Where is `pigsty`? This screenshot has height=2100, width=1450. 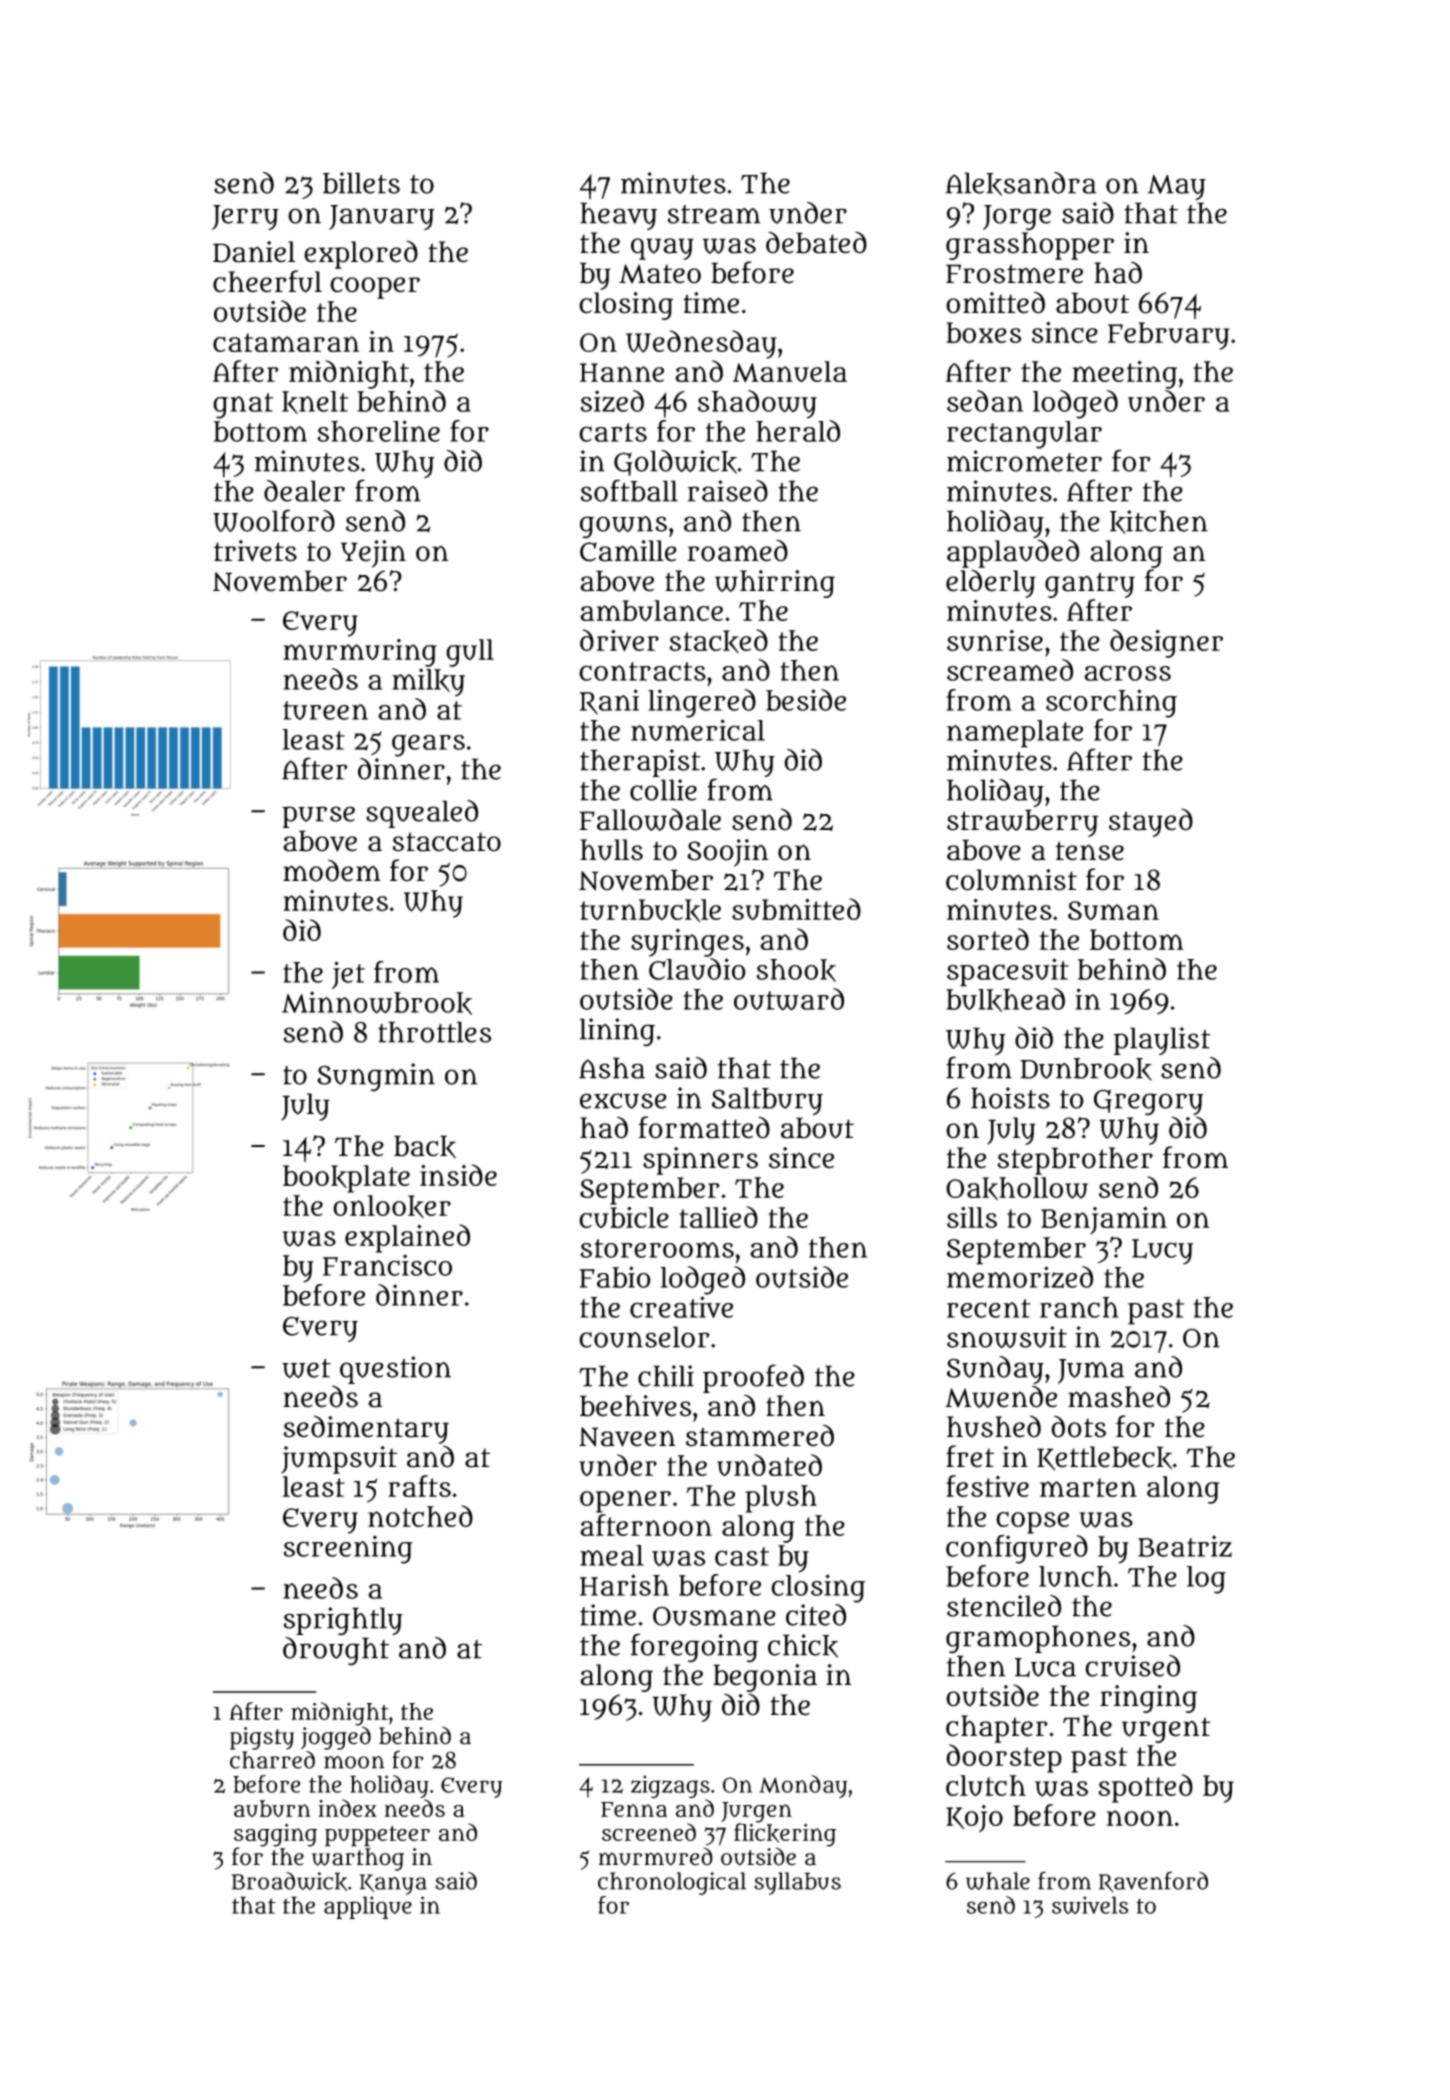
pigsty is located at coordinates (262, 1738).
